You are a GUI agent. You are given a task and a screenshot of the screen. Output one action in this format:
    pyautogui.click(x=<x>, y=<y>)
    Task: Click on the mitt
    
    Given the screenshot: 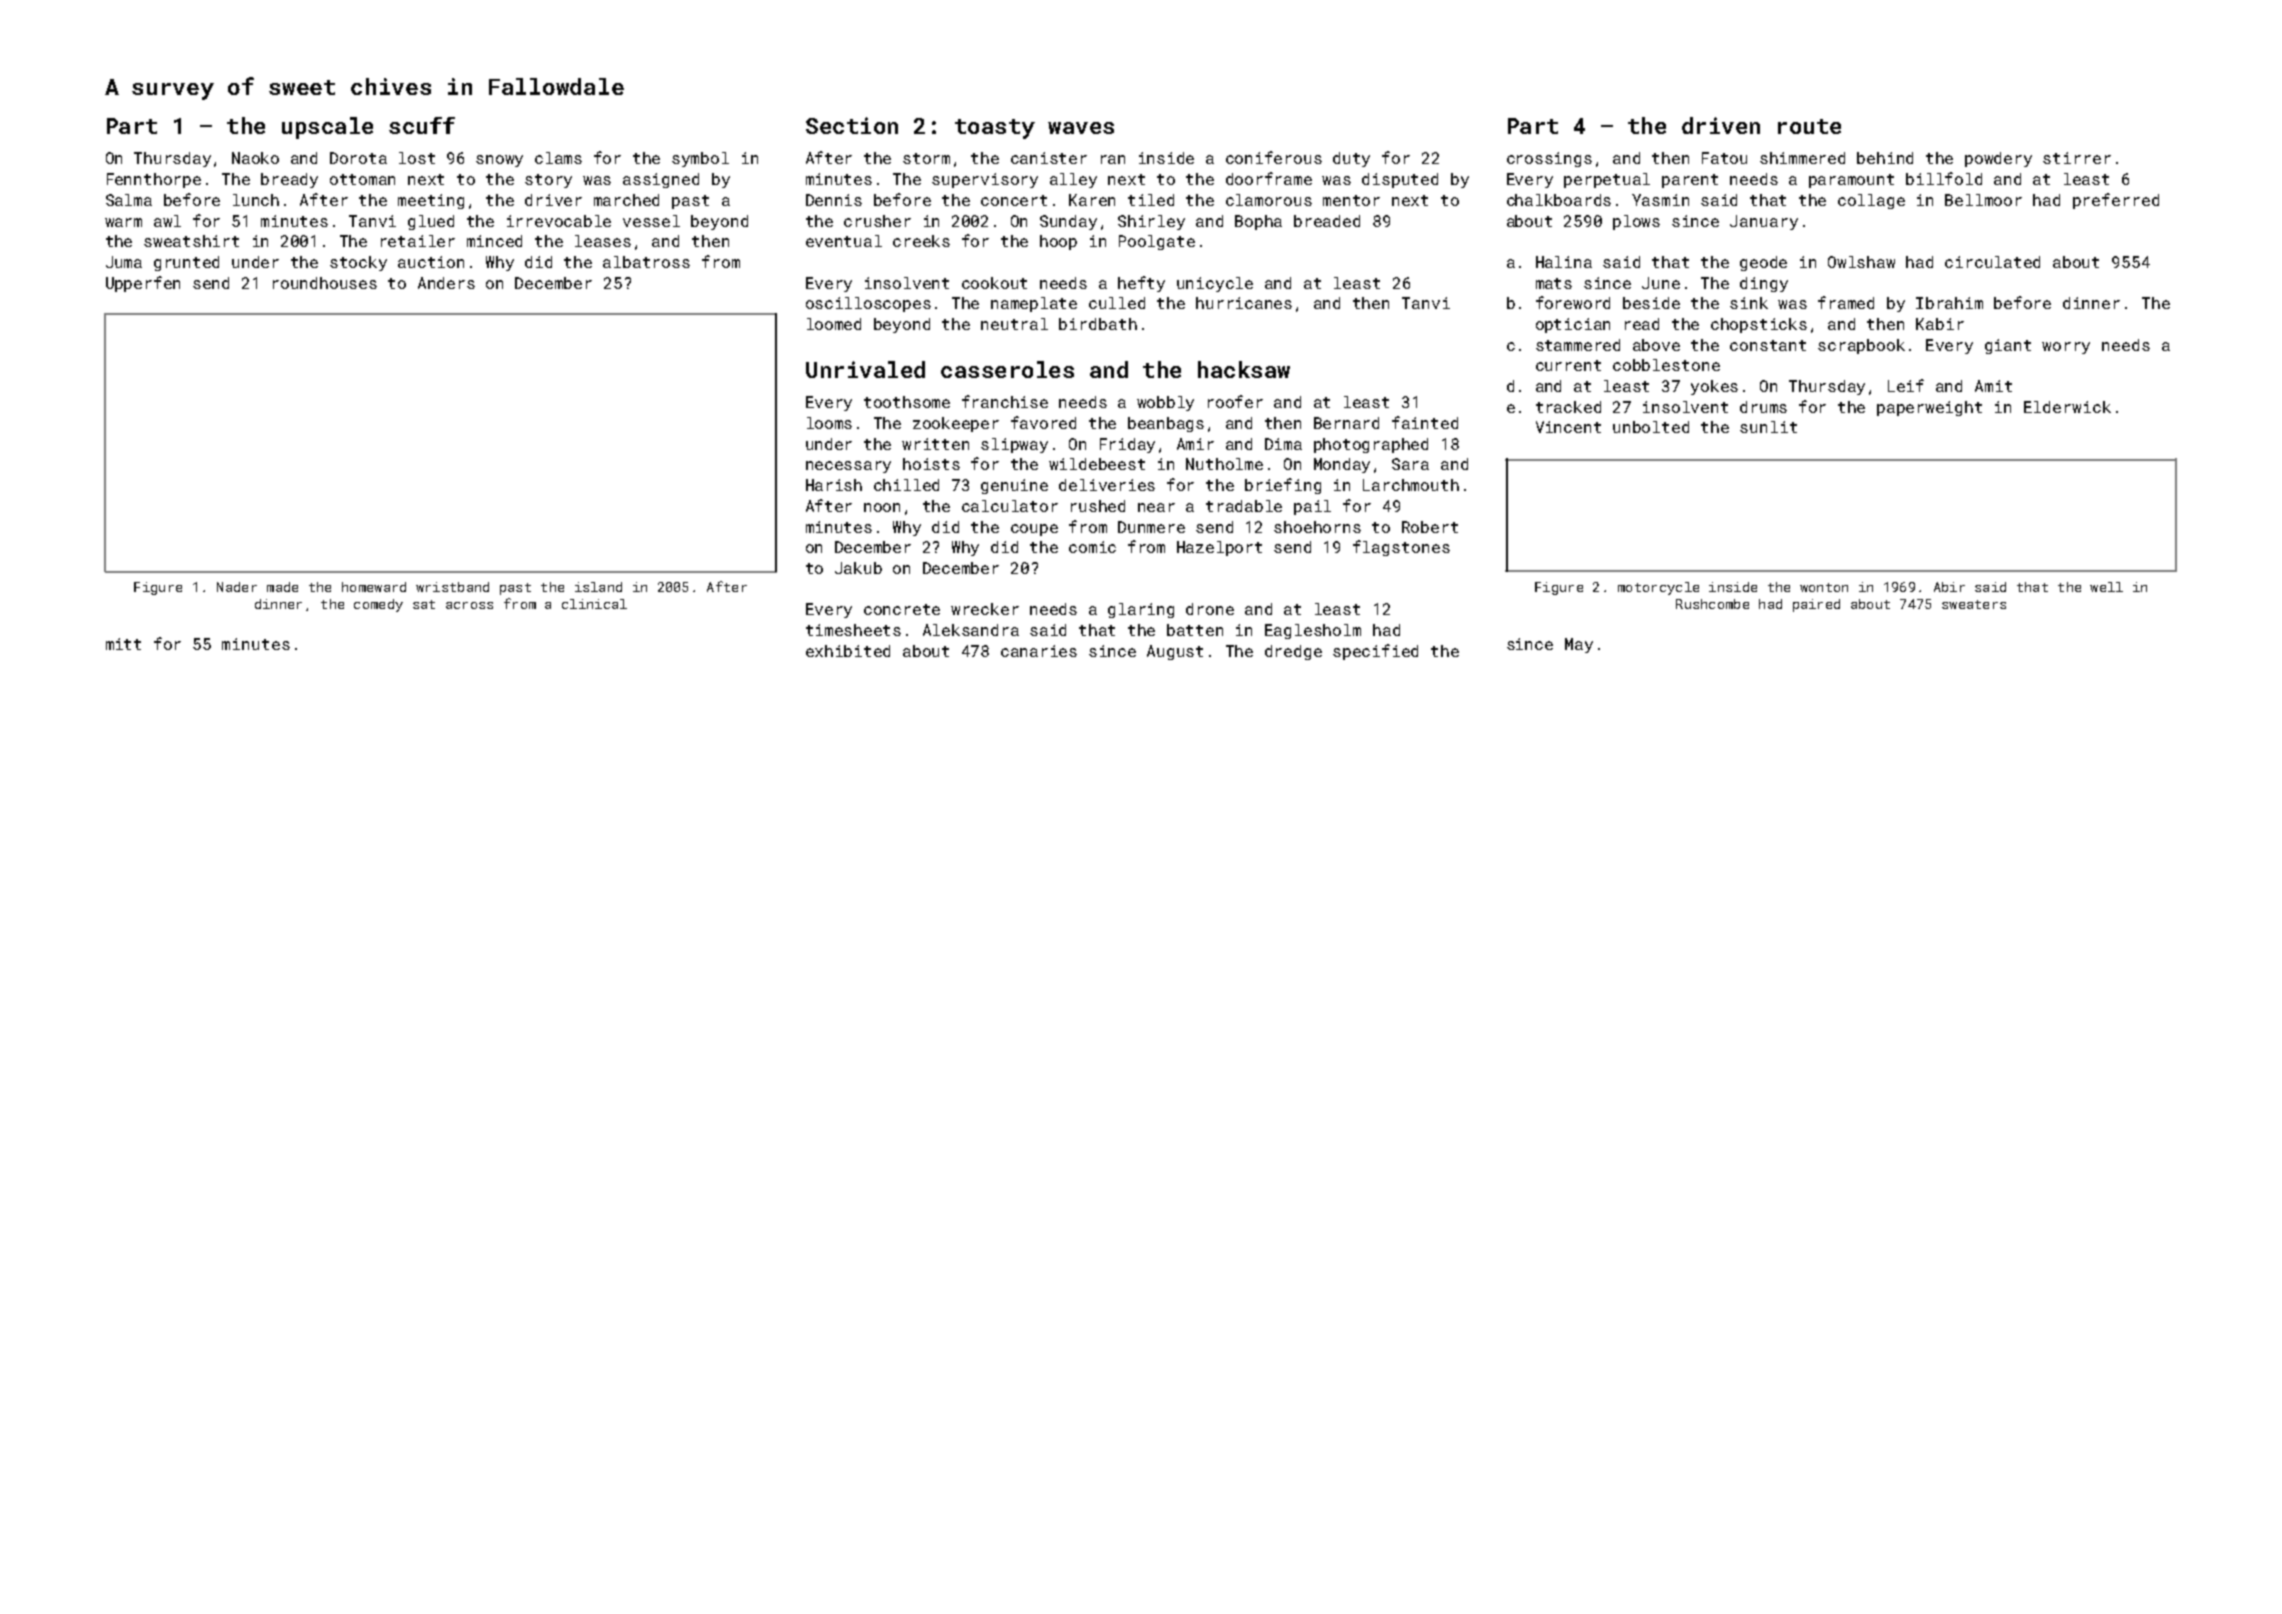 What is the action you would take?
    pyautogui.click(x=123, y=644)
